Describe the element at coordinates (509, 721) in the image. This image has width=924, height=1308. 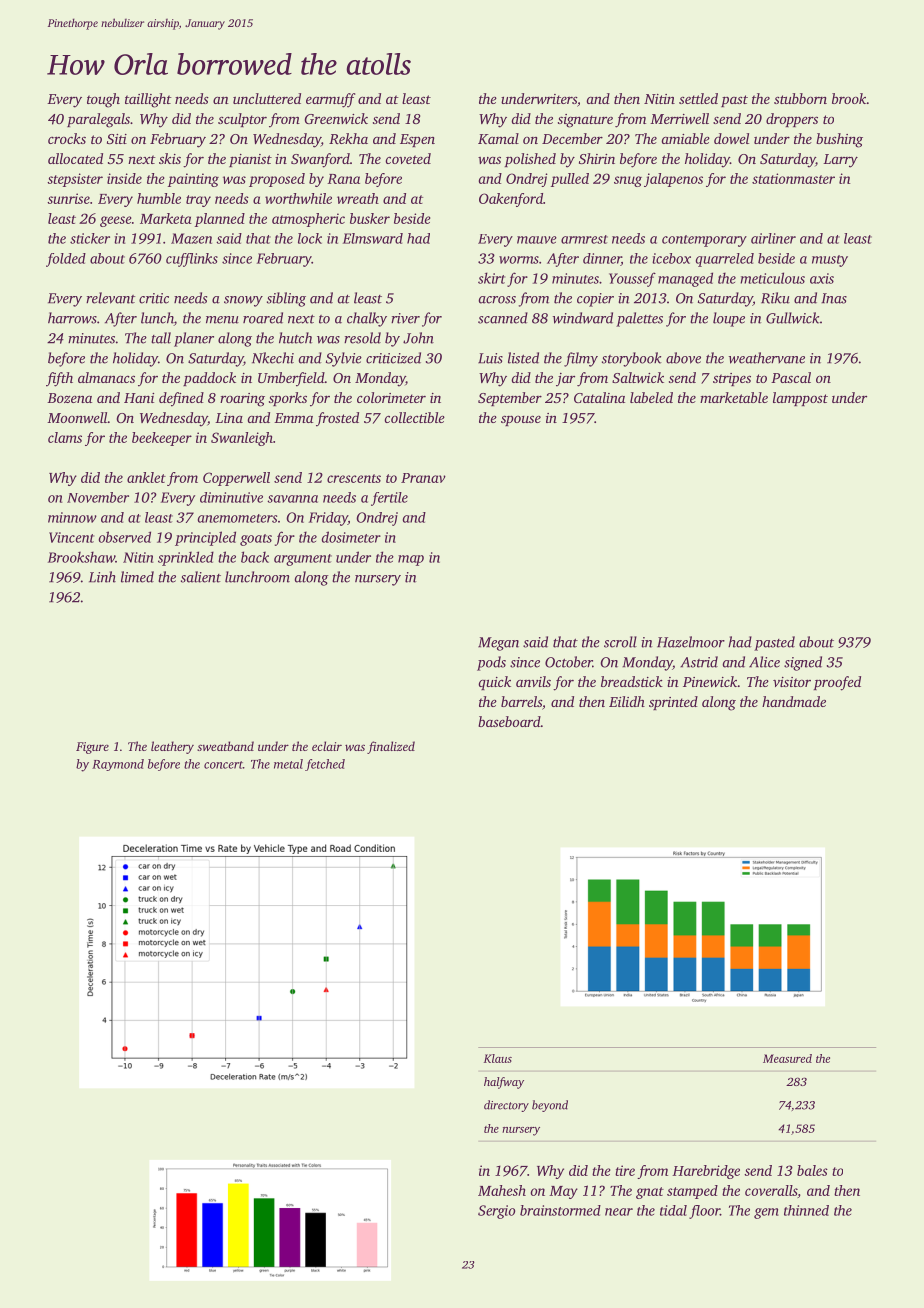
I see `baseboard` at that location.
